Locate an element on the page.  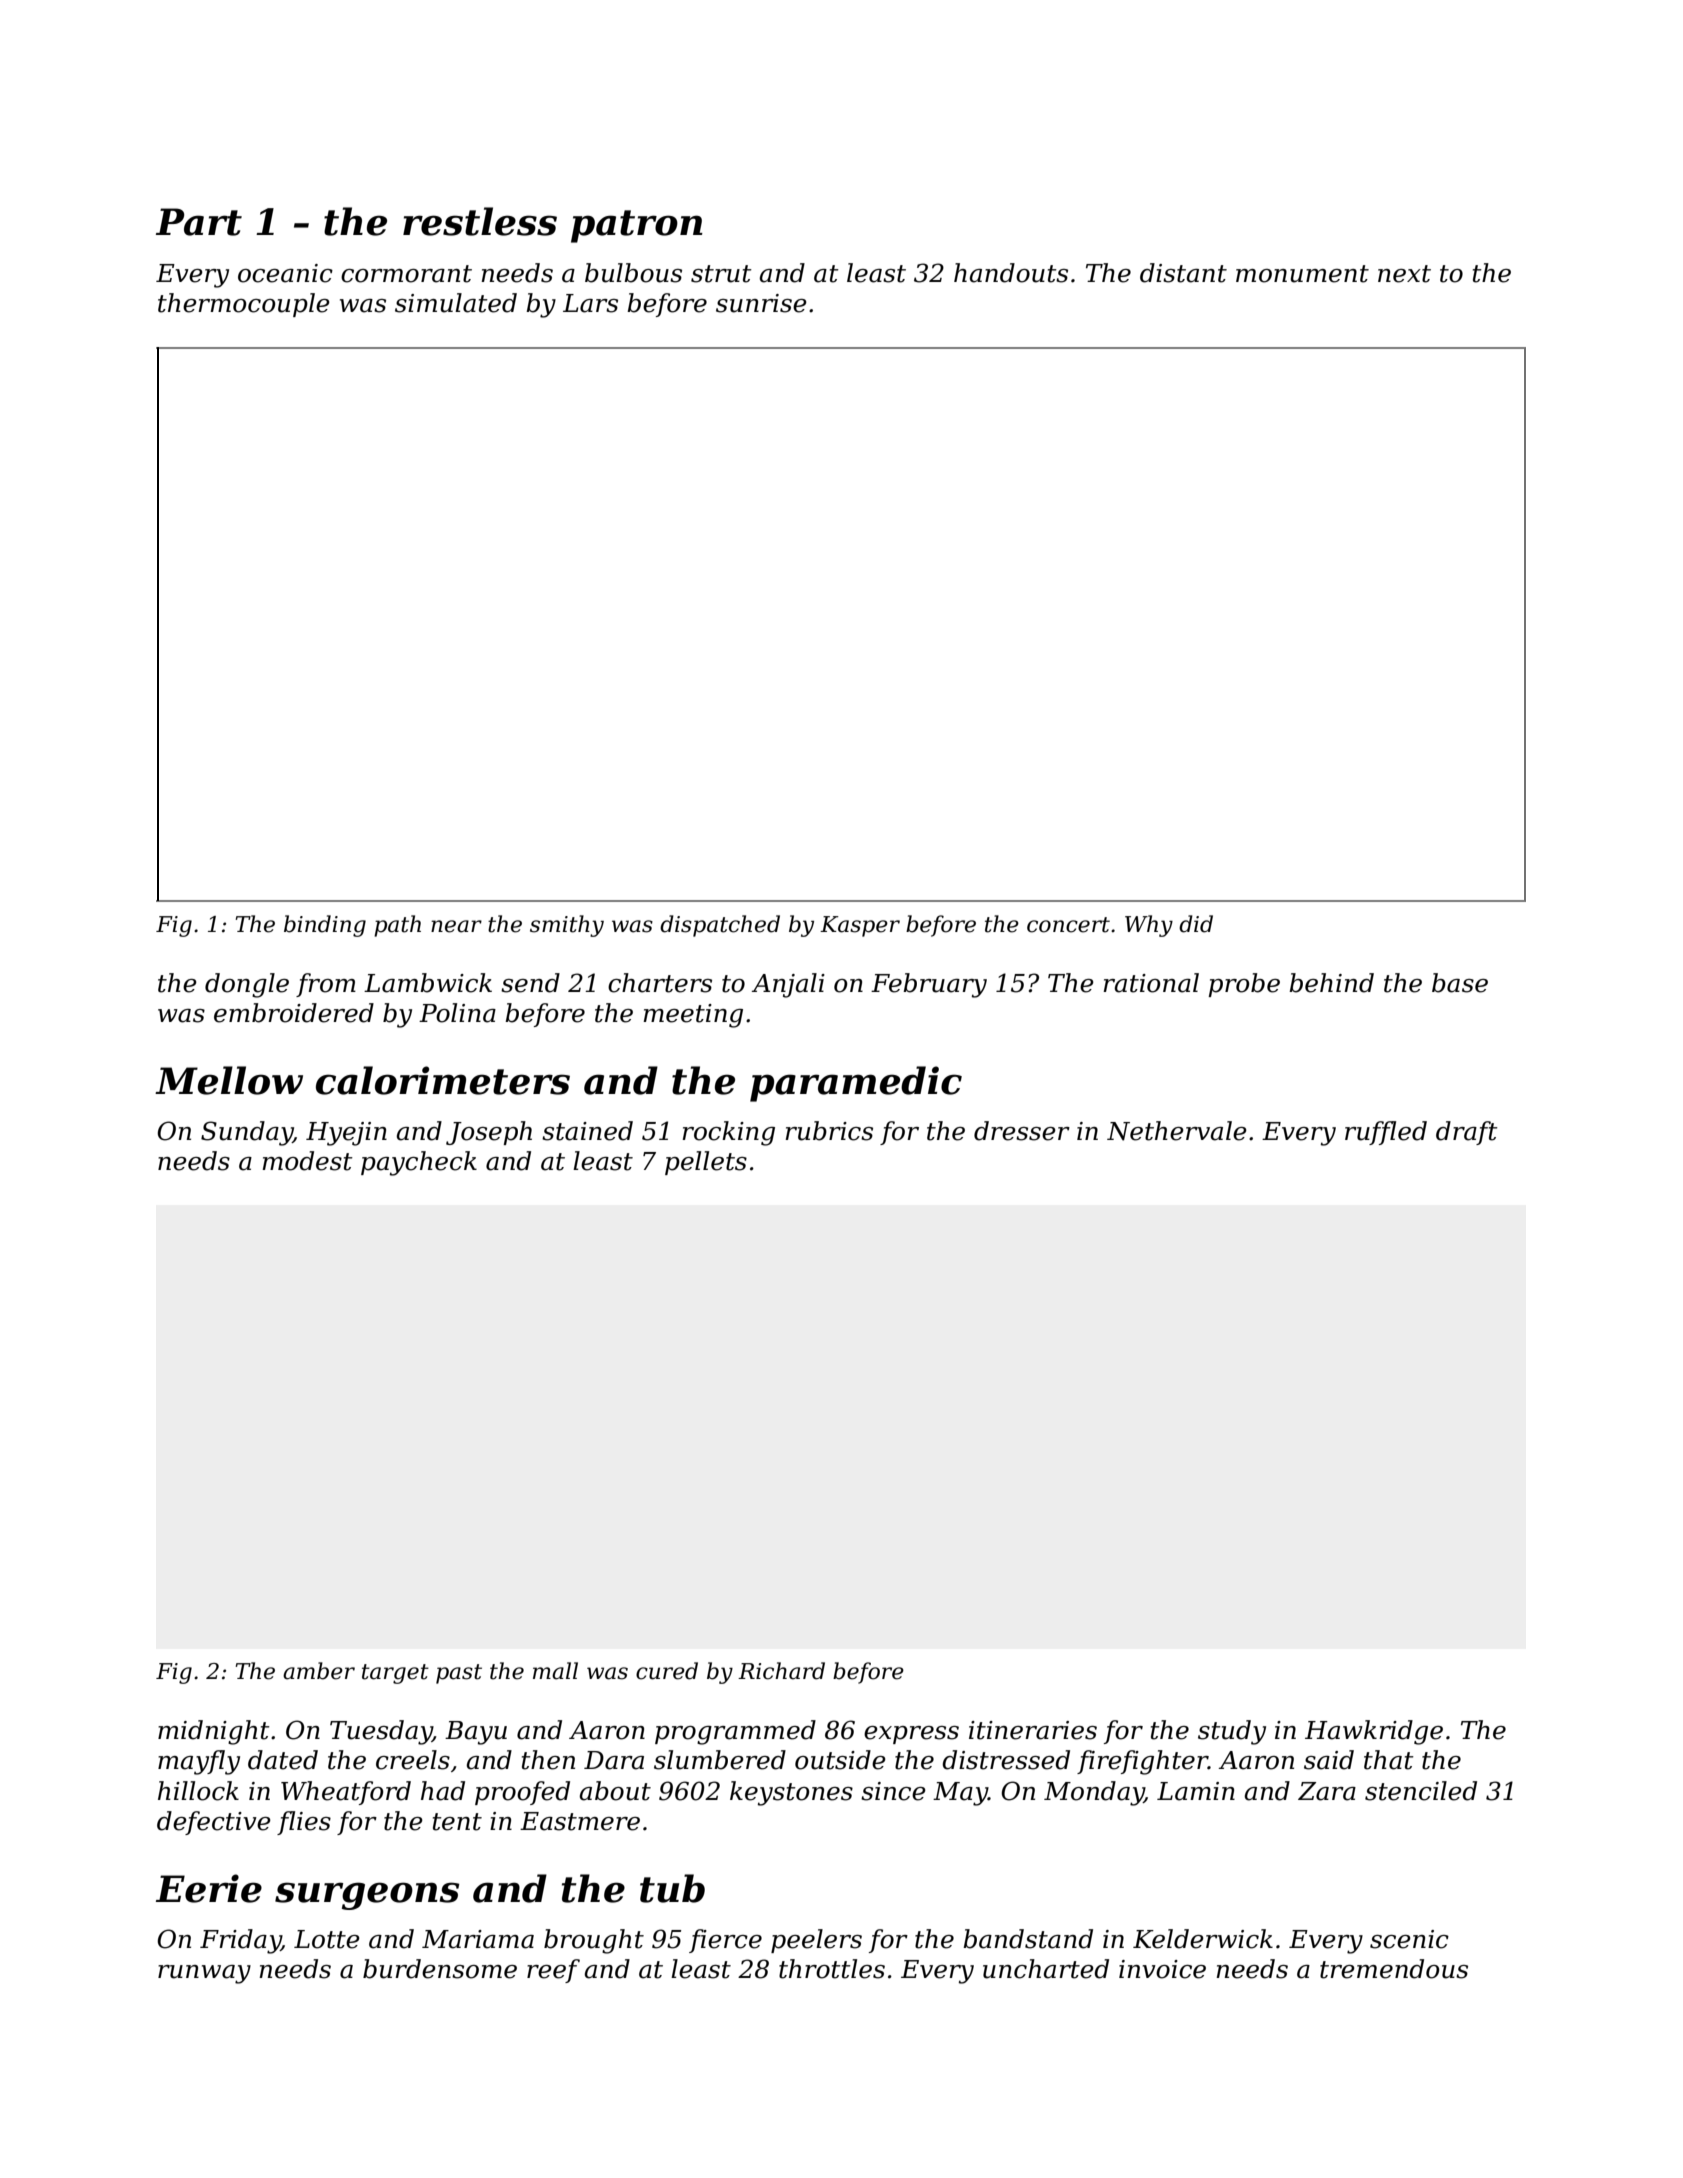
thermocouple is located at coordinates (244, 305).
